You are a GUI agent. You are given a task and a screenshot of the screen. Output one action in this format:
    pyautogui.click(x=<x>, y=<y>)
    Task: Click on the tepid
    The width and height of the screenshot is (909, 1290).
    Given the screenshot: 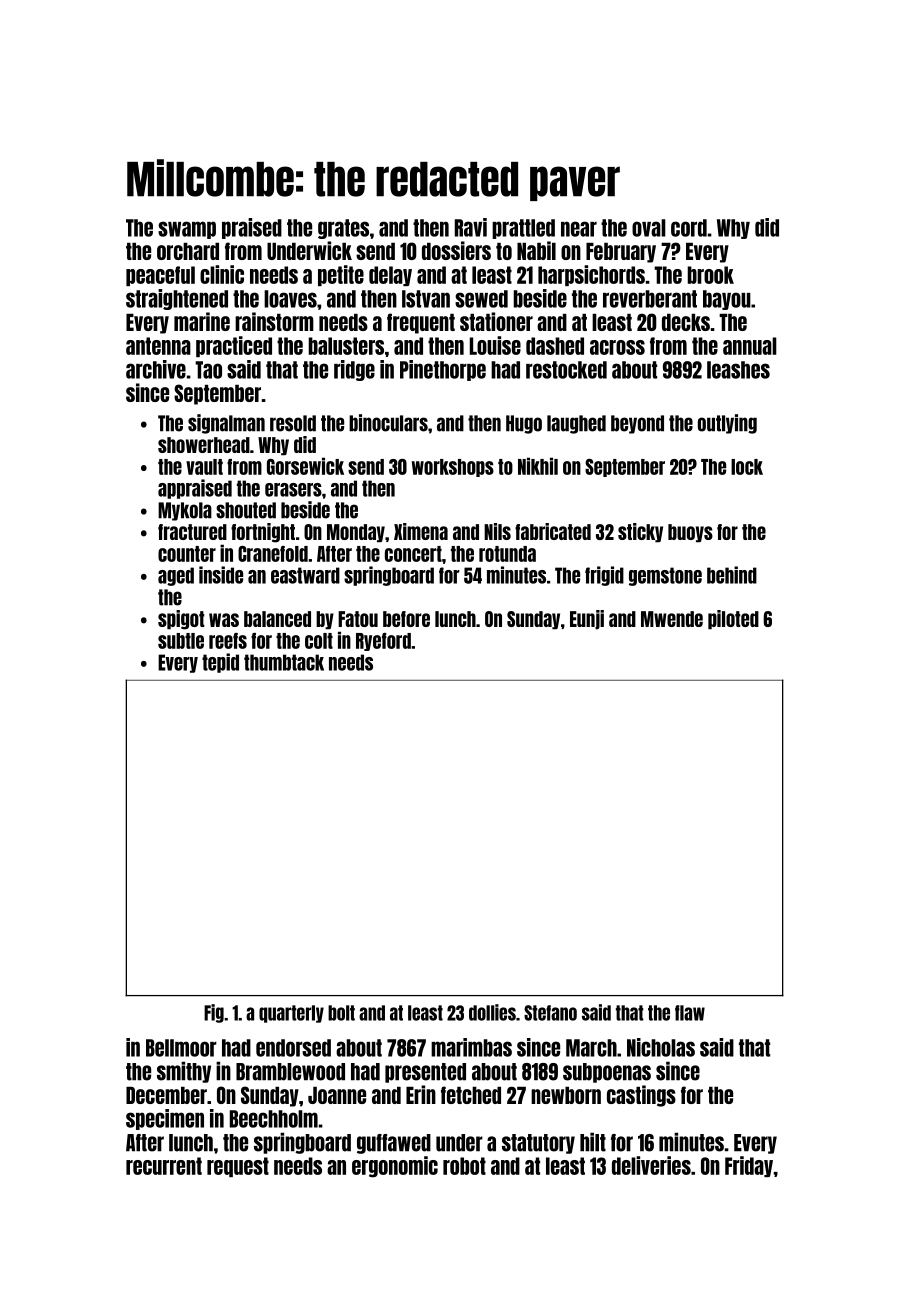 What is the action you would take?
    pyautogui.click(x=220, y=663)
